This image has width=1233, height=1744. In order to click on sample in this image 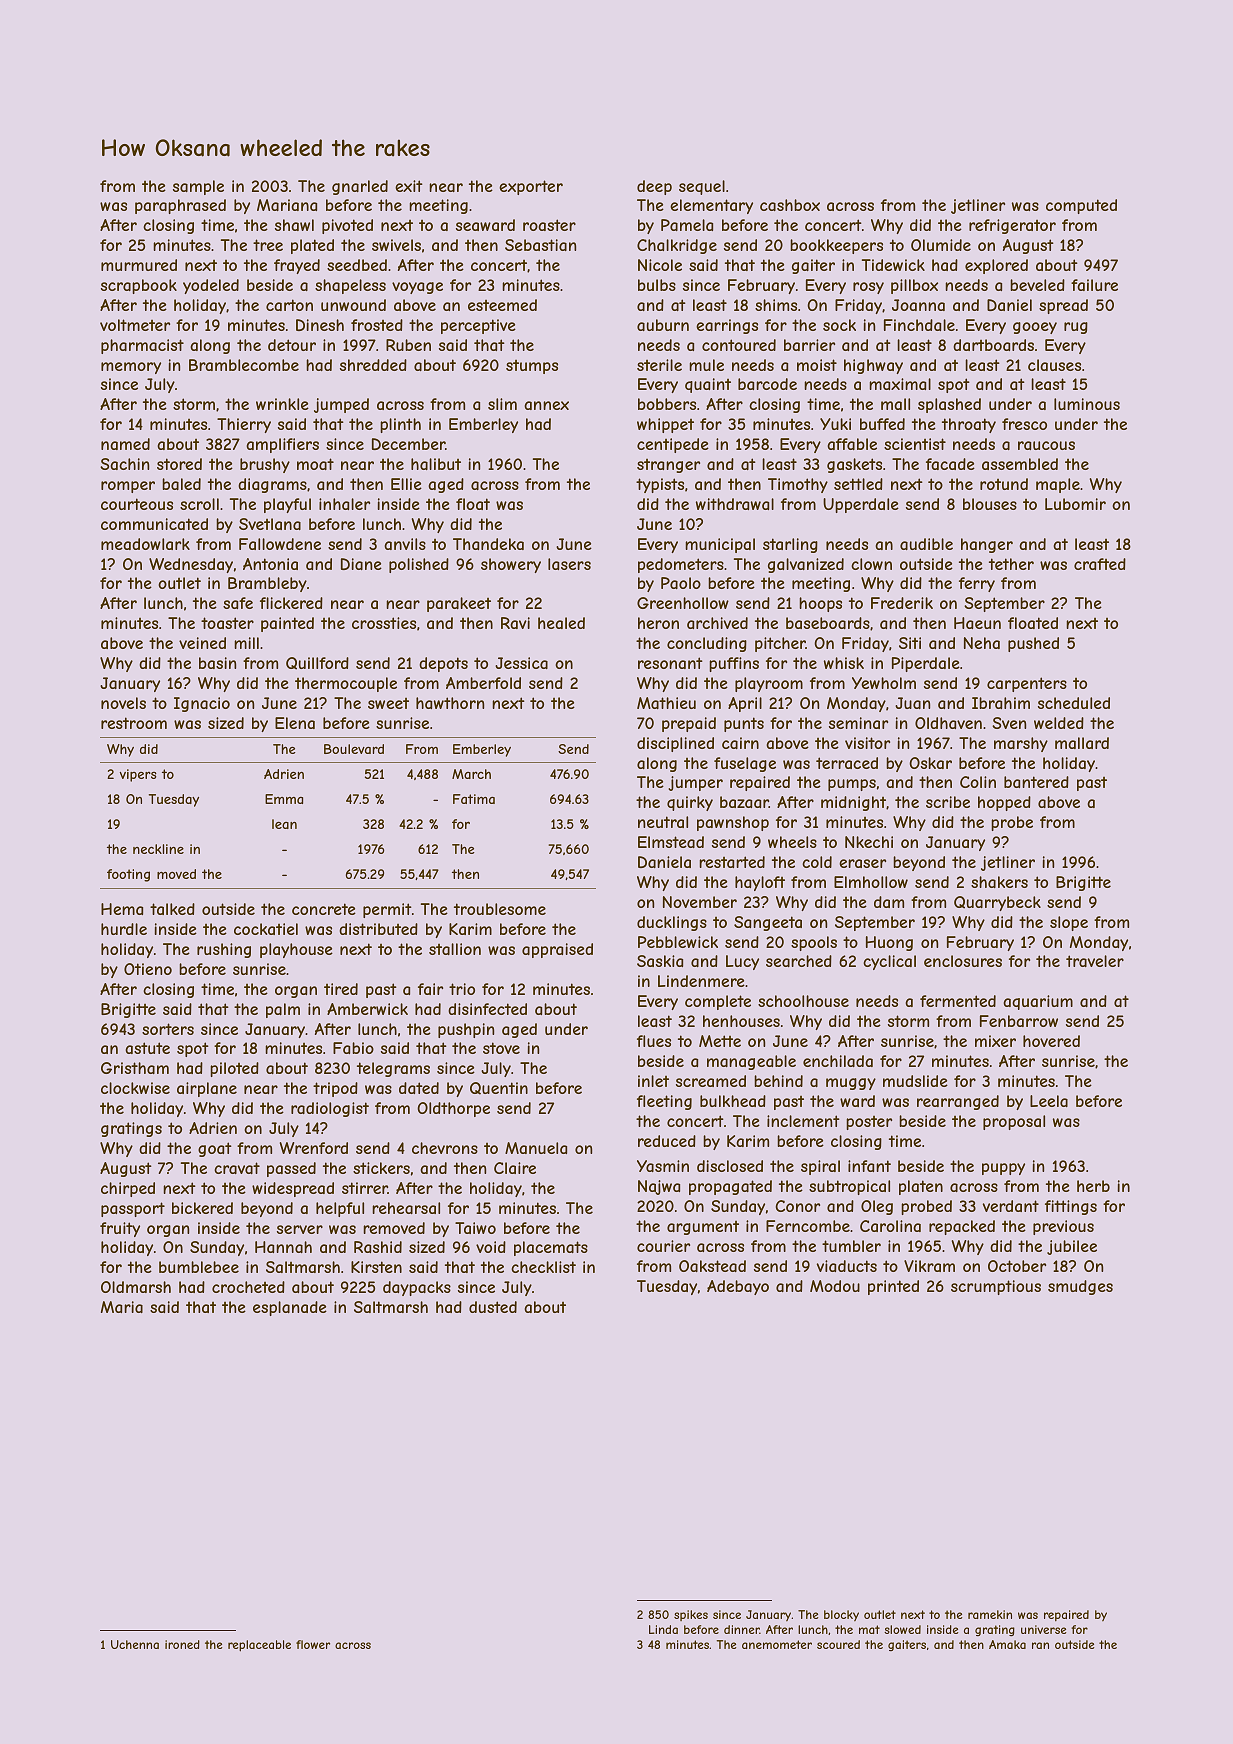, I will do `click(198, 187)`.
